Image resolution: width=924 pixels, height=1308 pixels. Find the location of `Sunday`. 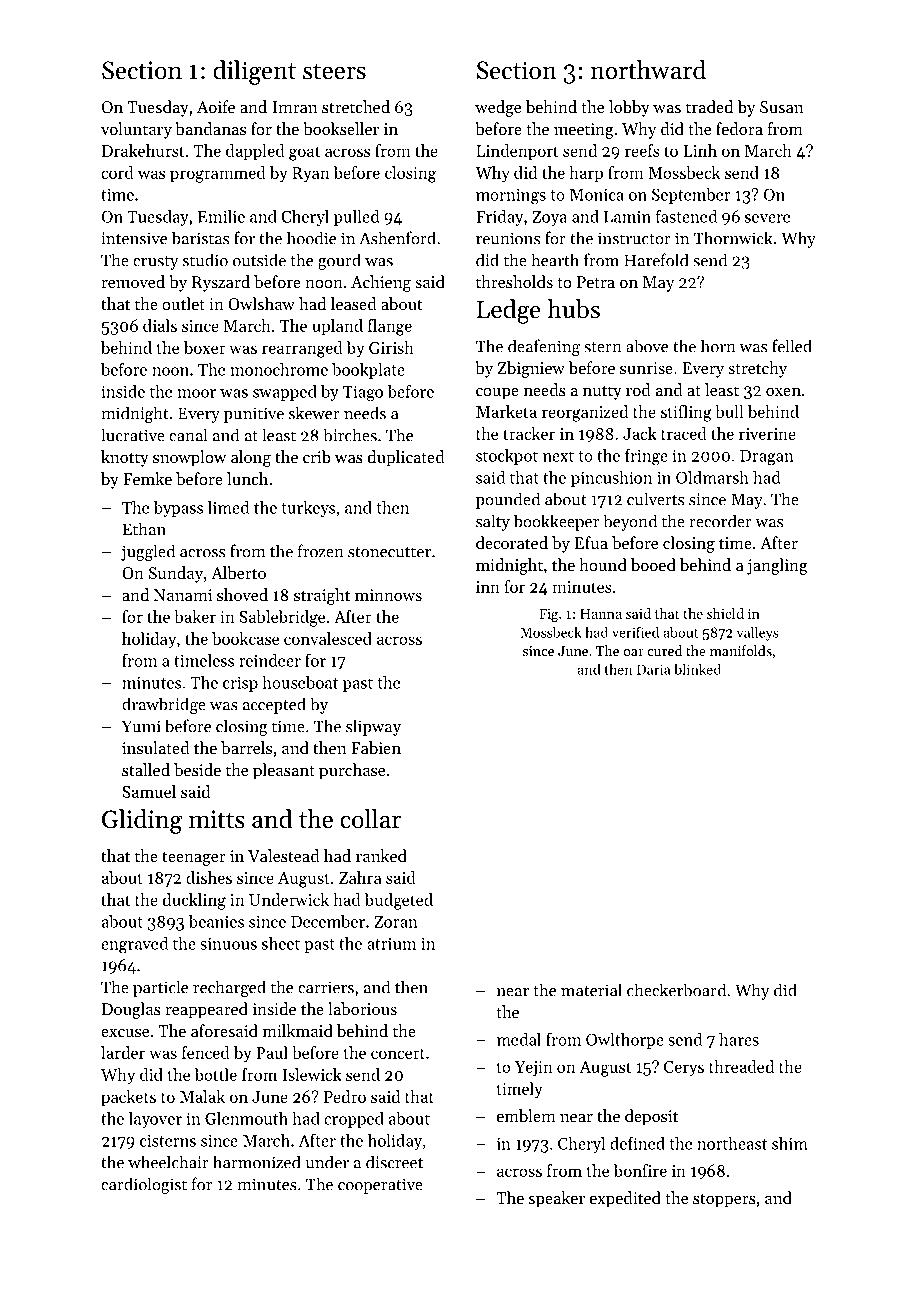

Sunday is located at coordinates (176, 574).
